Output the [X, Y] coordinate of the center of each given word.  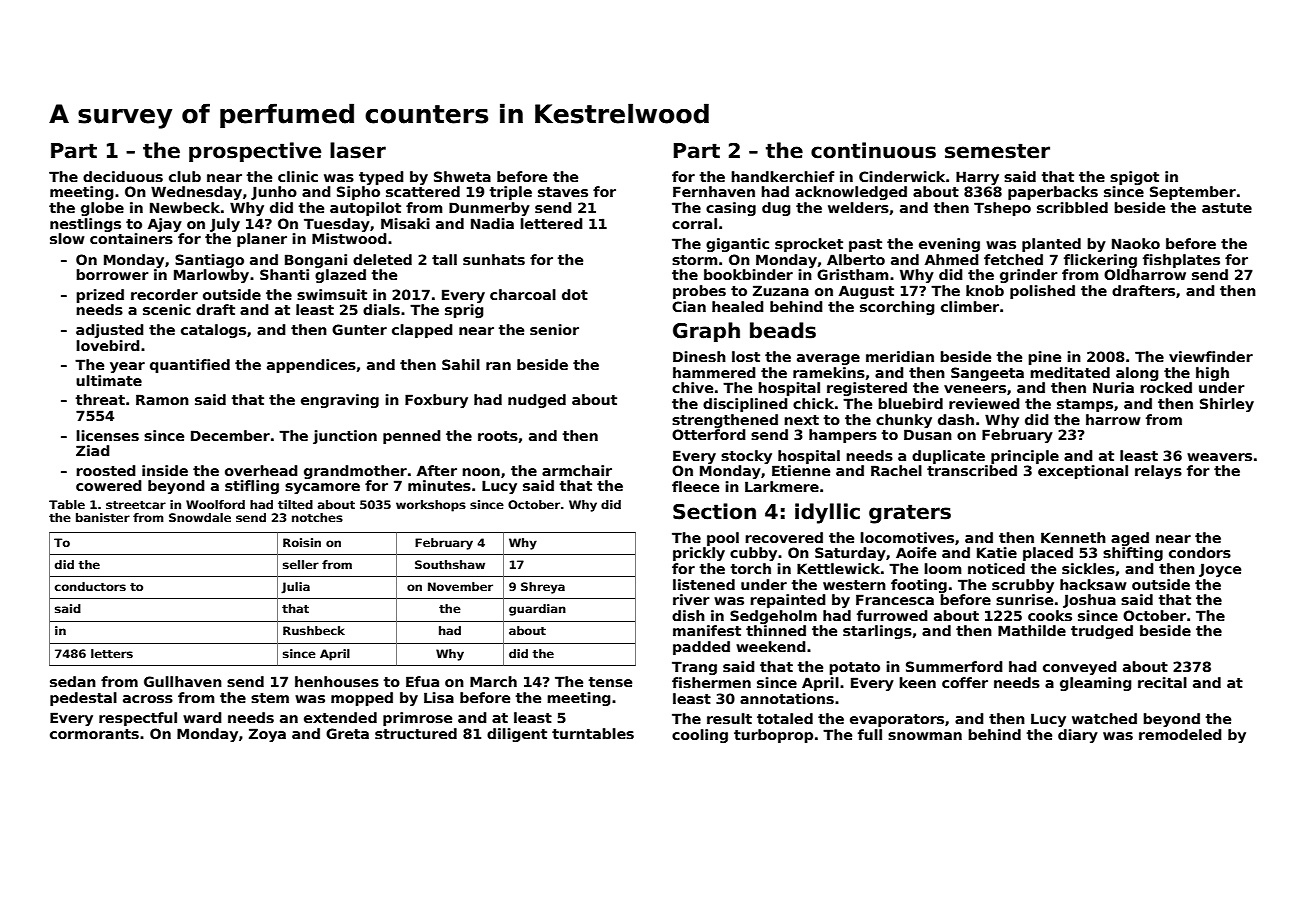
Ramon [162, 399]
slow [67, 238]
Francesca [895, 599]
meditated [1070, 372]
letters [112, 653]
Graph [706, 332]
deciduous [123, 176]
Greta [347, 733]
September [1193, 193]
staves [563, 192]
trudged [1102, 632]
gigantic [737, 245]
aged [1130, 539]
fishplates [1181, 261]
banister [103, 517]
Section [714, 511]
